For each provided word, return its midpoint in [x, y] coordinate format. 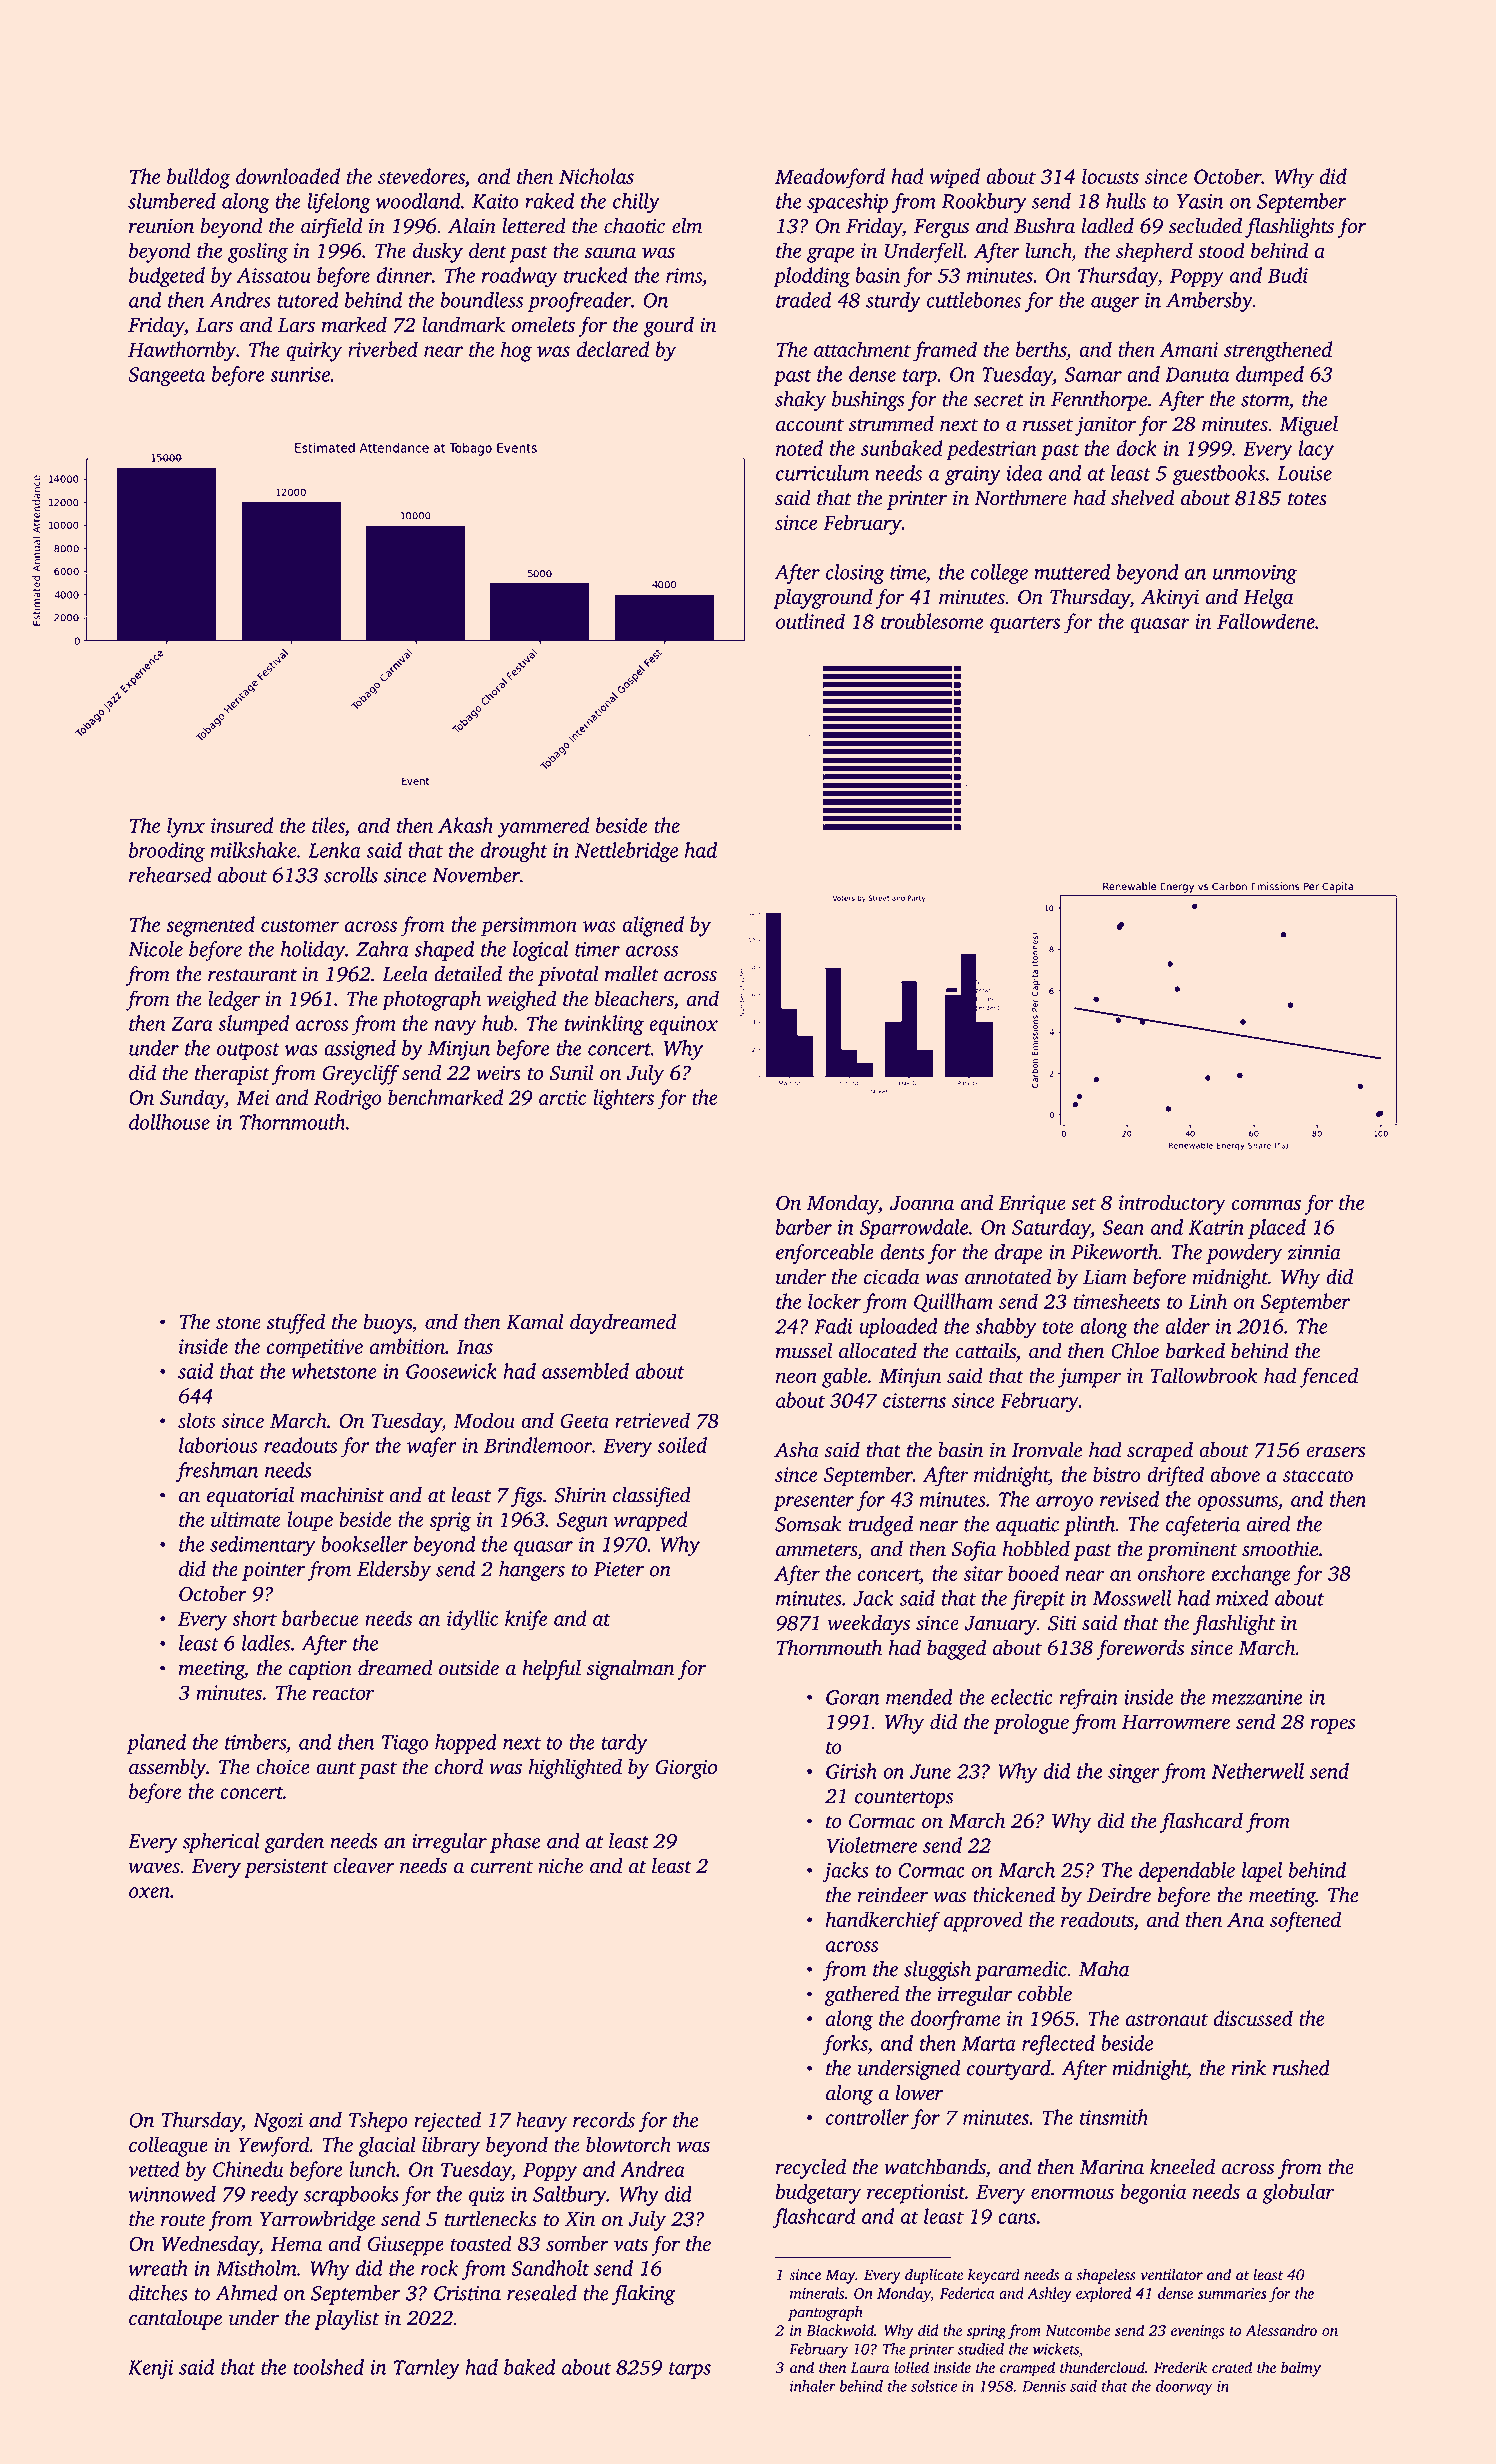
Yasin [1200, 201]
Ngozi [278, 2122]
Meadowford [830, 178]
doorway [1184, 2387]
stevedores [421, 176]
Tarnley [427, 2369]
